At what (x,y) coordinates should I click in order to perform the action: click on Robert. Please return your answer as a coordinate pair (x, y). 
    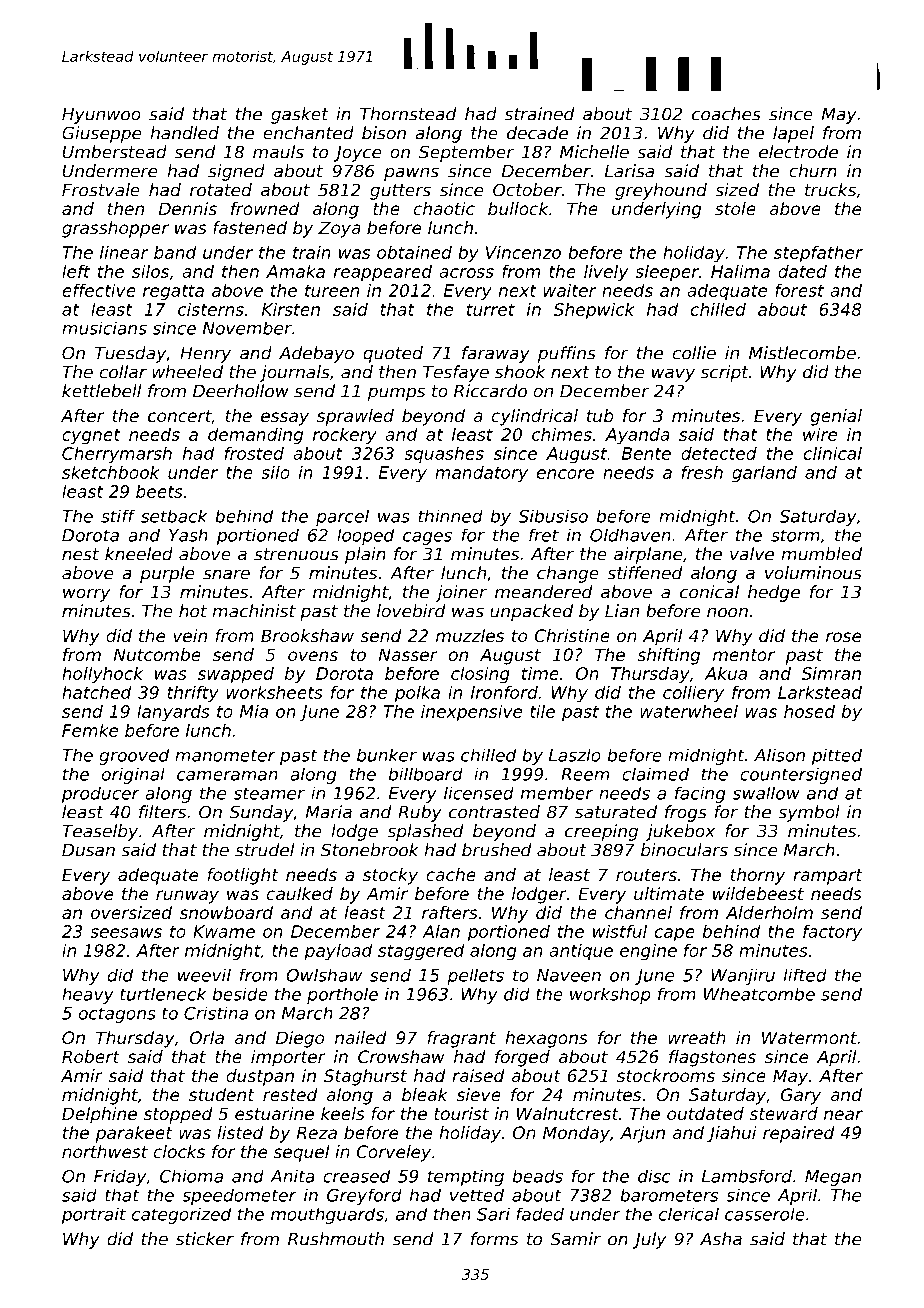
    Looking at the image, I should click on (91, 1056).
